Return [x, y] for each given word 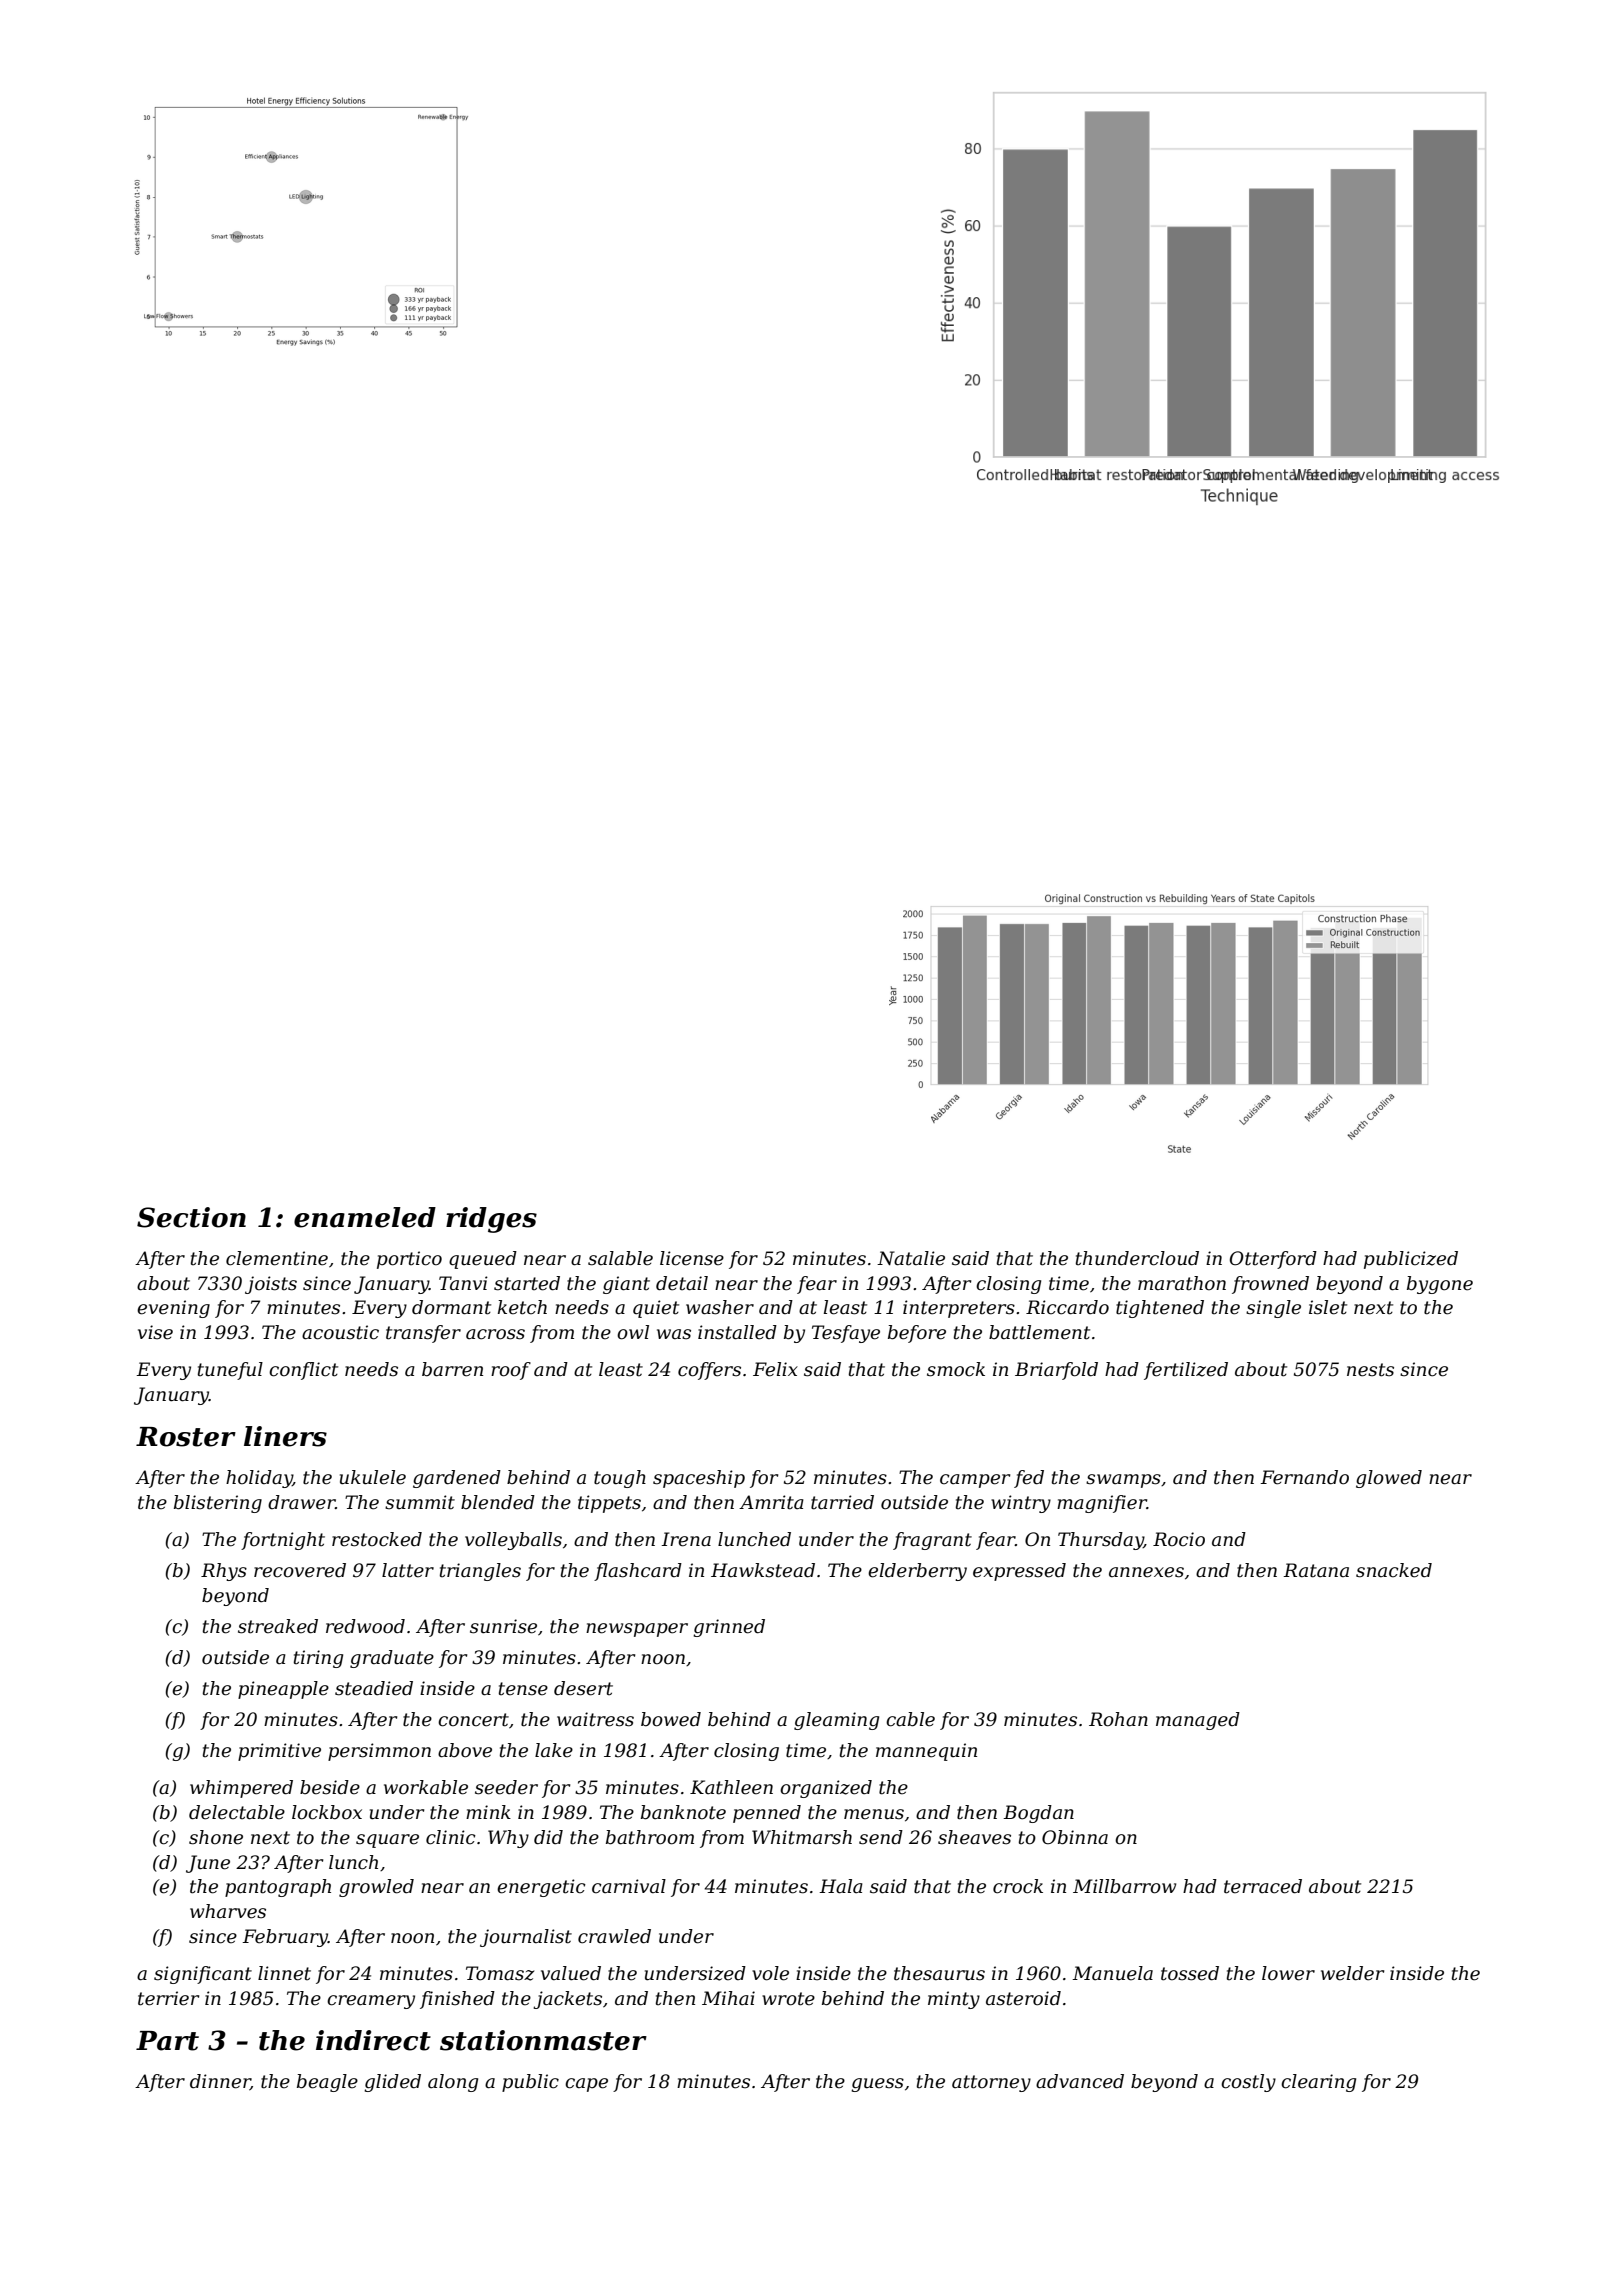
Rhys [224, 1572]
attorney [991, 2083]
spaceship [699, 1479]
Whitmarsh [802, 1837]
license [692, 1258]
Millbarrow [1124, 1886]
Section [191, 1217]
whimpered [241, 1789]
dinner [220, 2082]
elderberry [917, 1572]
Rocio [1179, 1539]
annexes [1146, 1572]
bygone [1440, 1285]
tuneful [230, 1371]
